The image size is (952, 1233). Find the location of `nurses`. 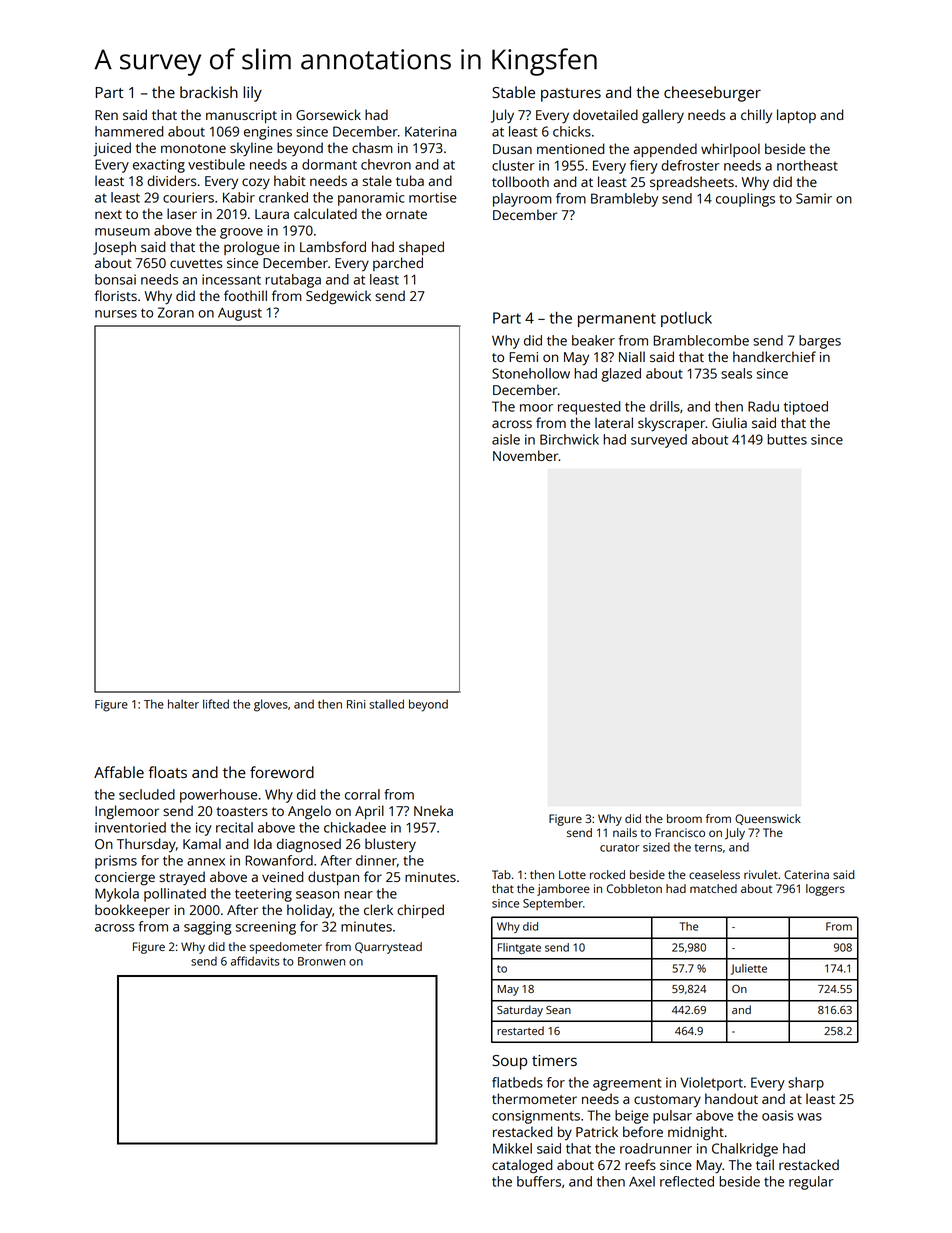

nurses is located at coordinates (116, 314).
